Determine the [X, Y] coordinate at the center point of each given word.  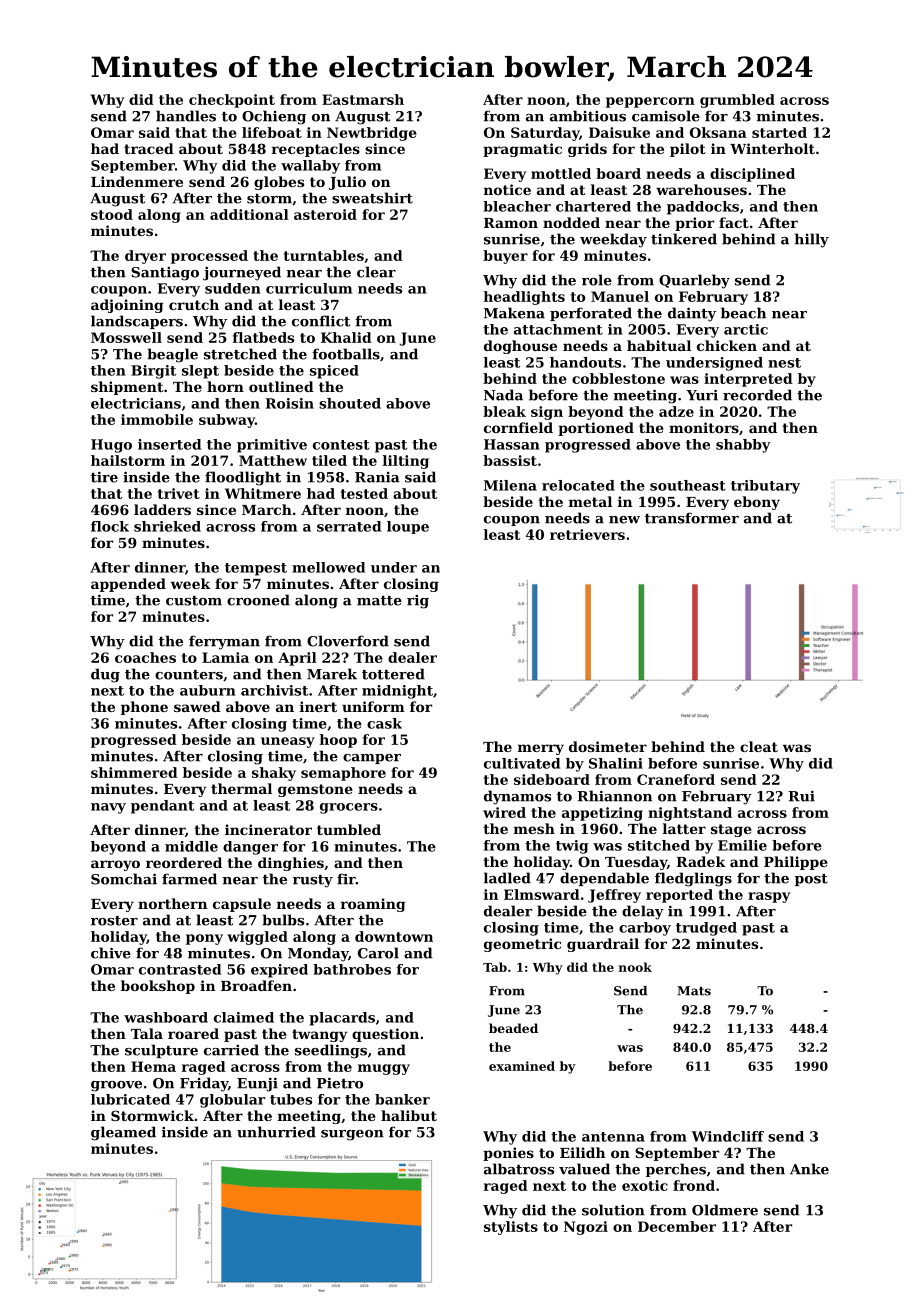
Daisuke [619, 132]
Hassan [512, 444]
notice [507, 189]
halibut [409, 1115]
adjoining [127, 306]
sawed [197, 706]
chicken [727, 345]
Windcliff [728, 1136]
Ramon [511, 223]
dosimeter [608, 746]
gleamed [123, 1133]
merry [541, 749]
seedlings [331, 1051]
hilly [812, 240]
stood [112, 214]
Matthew [273, 460]
